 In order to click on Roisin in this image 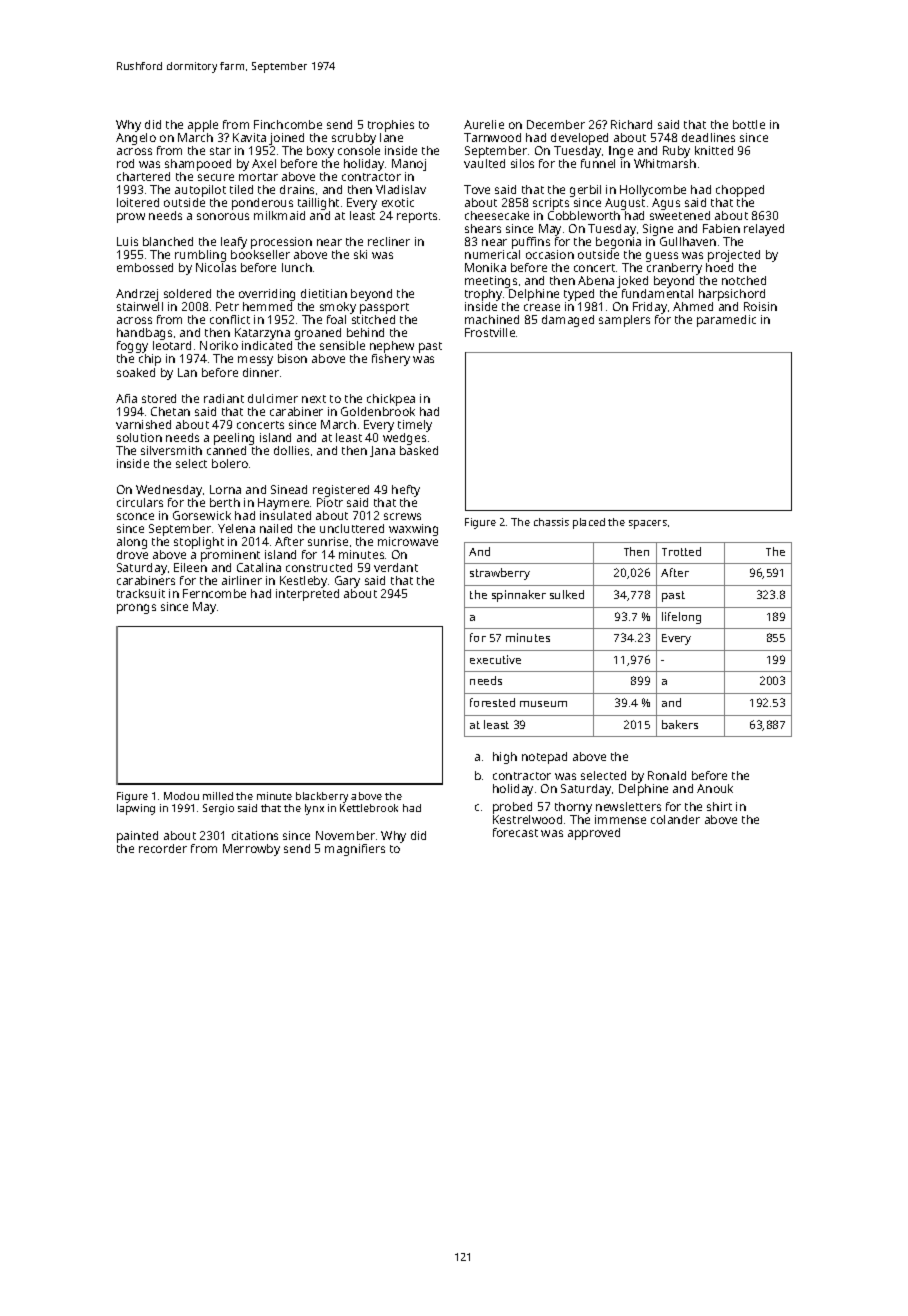, I will do `click(760, 306)`.
